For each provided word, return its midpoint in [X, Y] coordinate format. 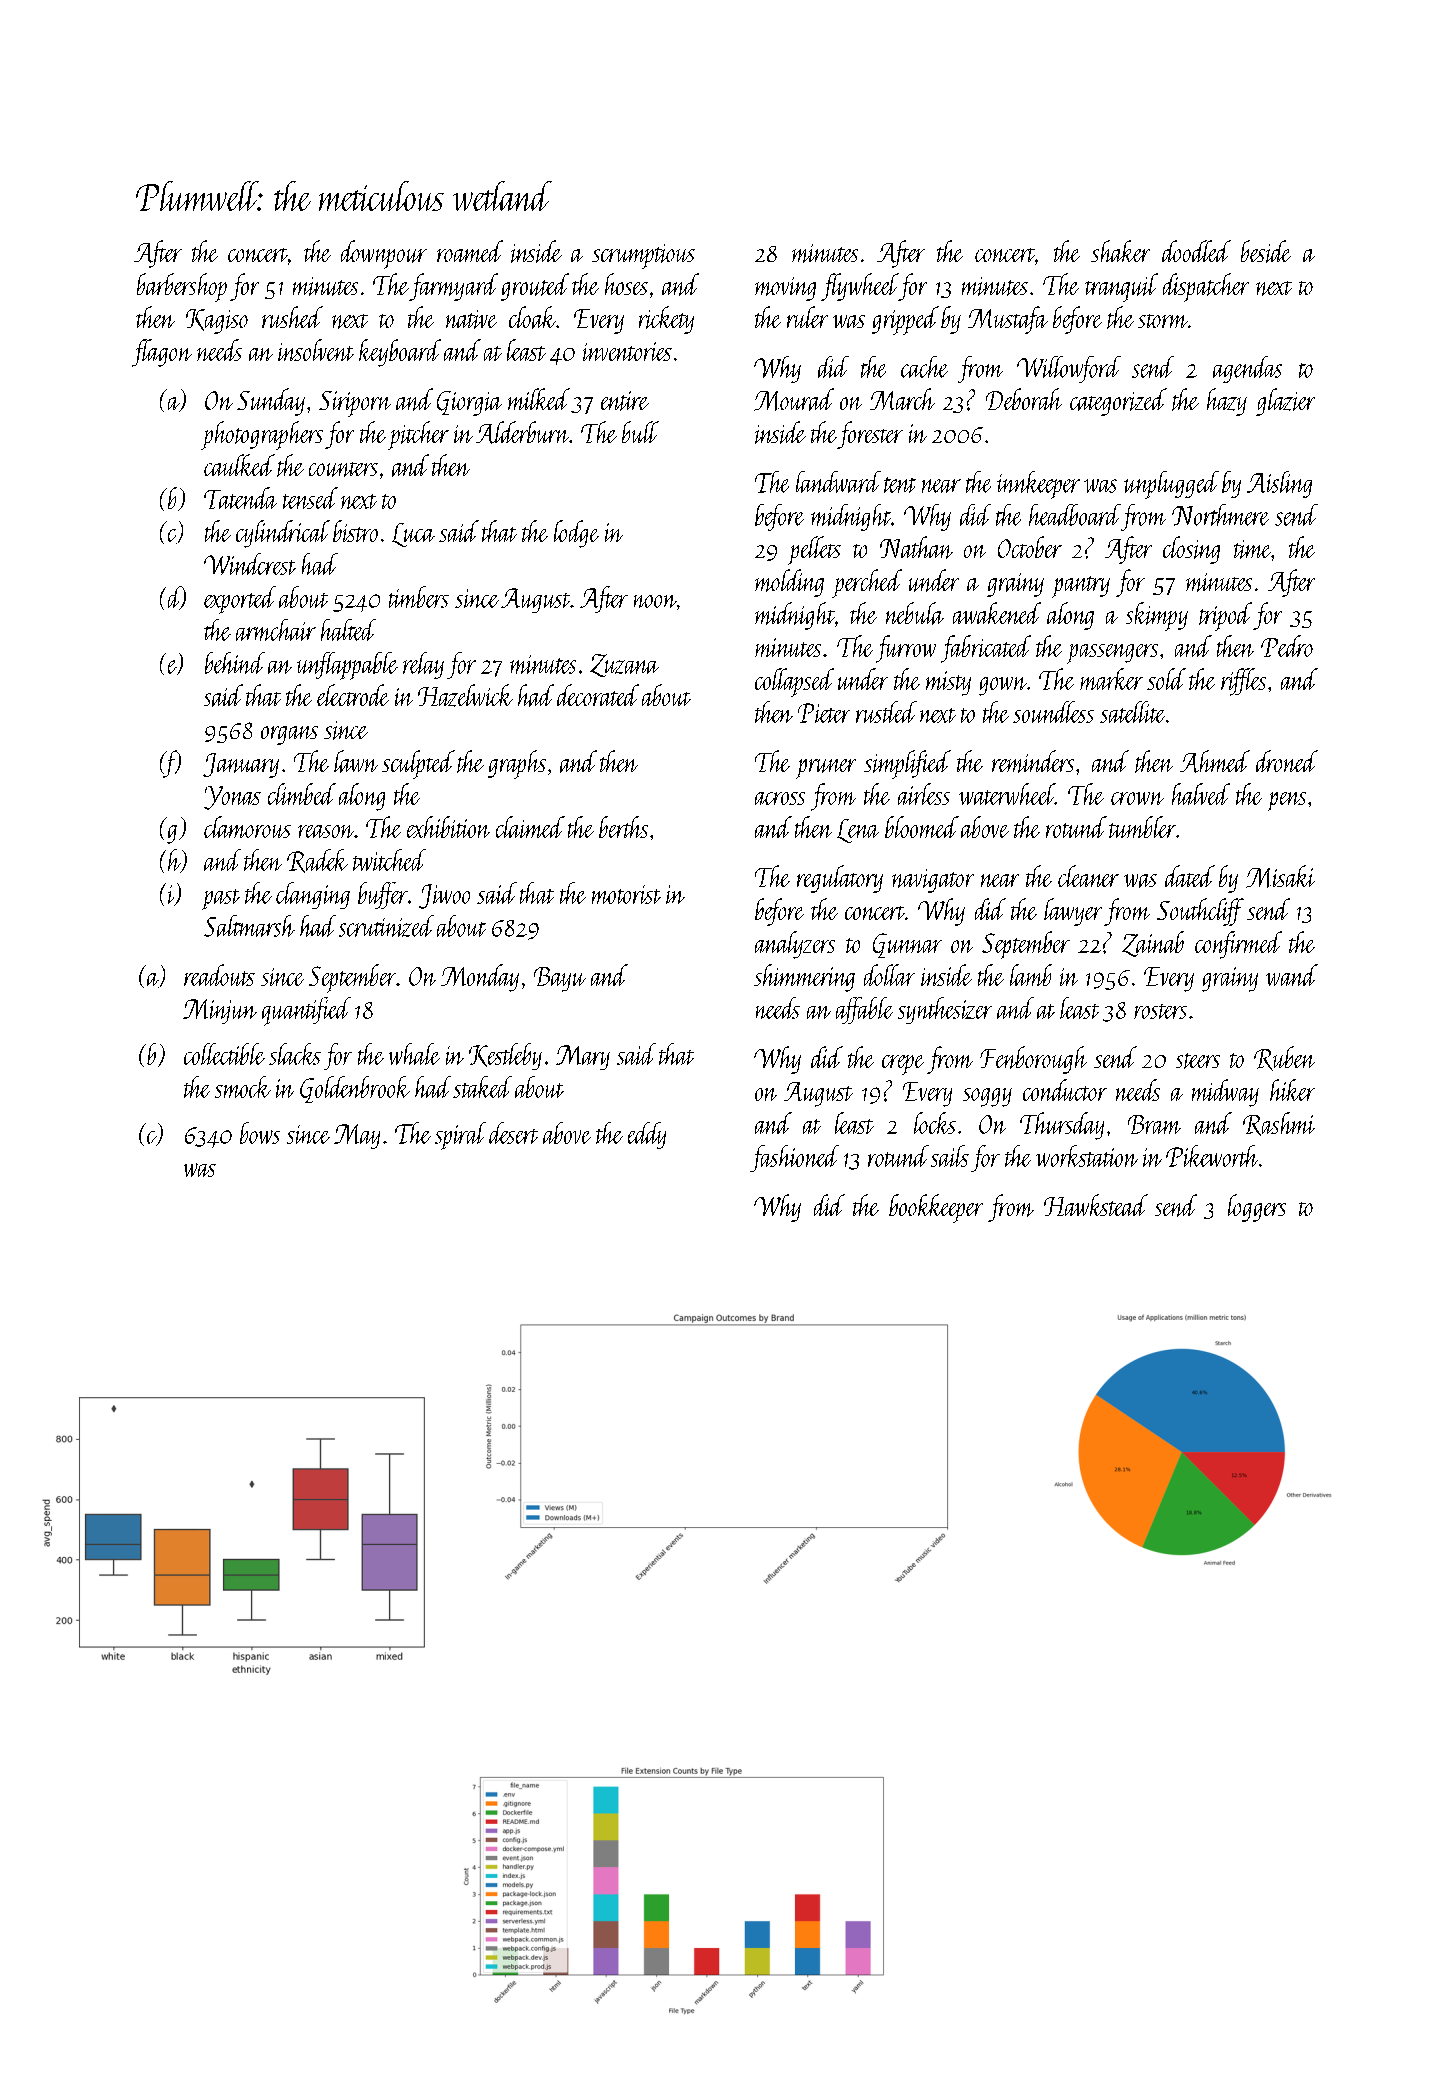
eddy [647, 1135]
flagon [162, 353]
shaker [1120, 251]
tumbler [1142, 827]
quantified [306, 1011]
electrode [353, 695]
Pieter [824, 713]
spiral [460, 1136]
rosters [1160, 1011]
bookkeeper [936, 1208]
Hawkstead [1096, 1205]
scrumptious [643, 256]
